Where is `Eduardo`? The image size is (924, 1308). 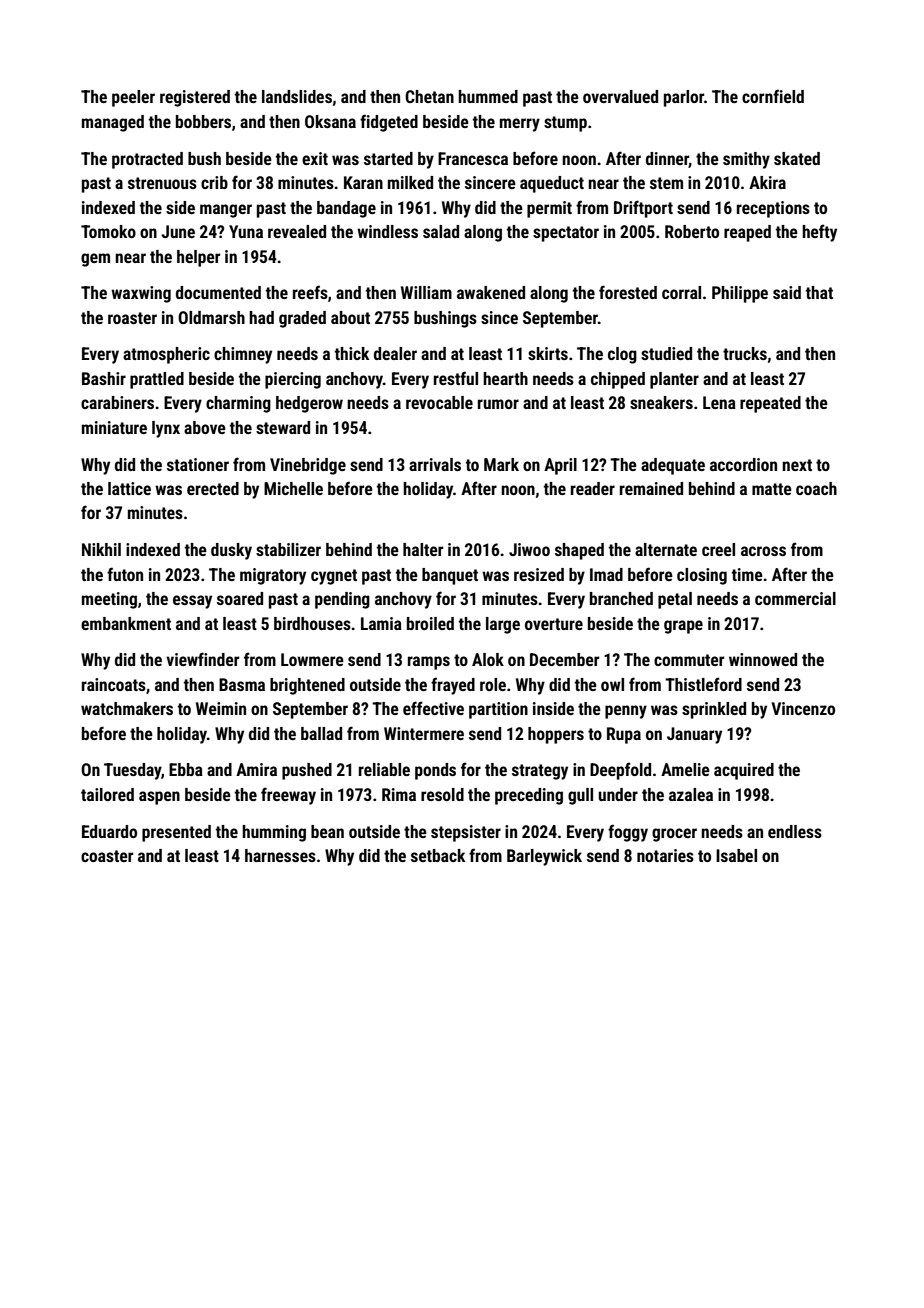 Eduardo is located at coordinates (109, 831).
